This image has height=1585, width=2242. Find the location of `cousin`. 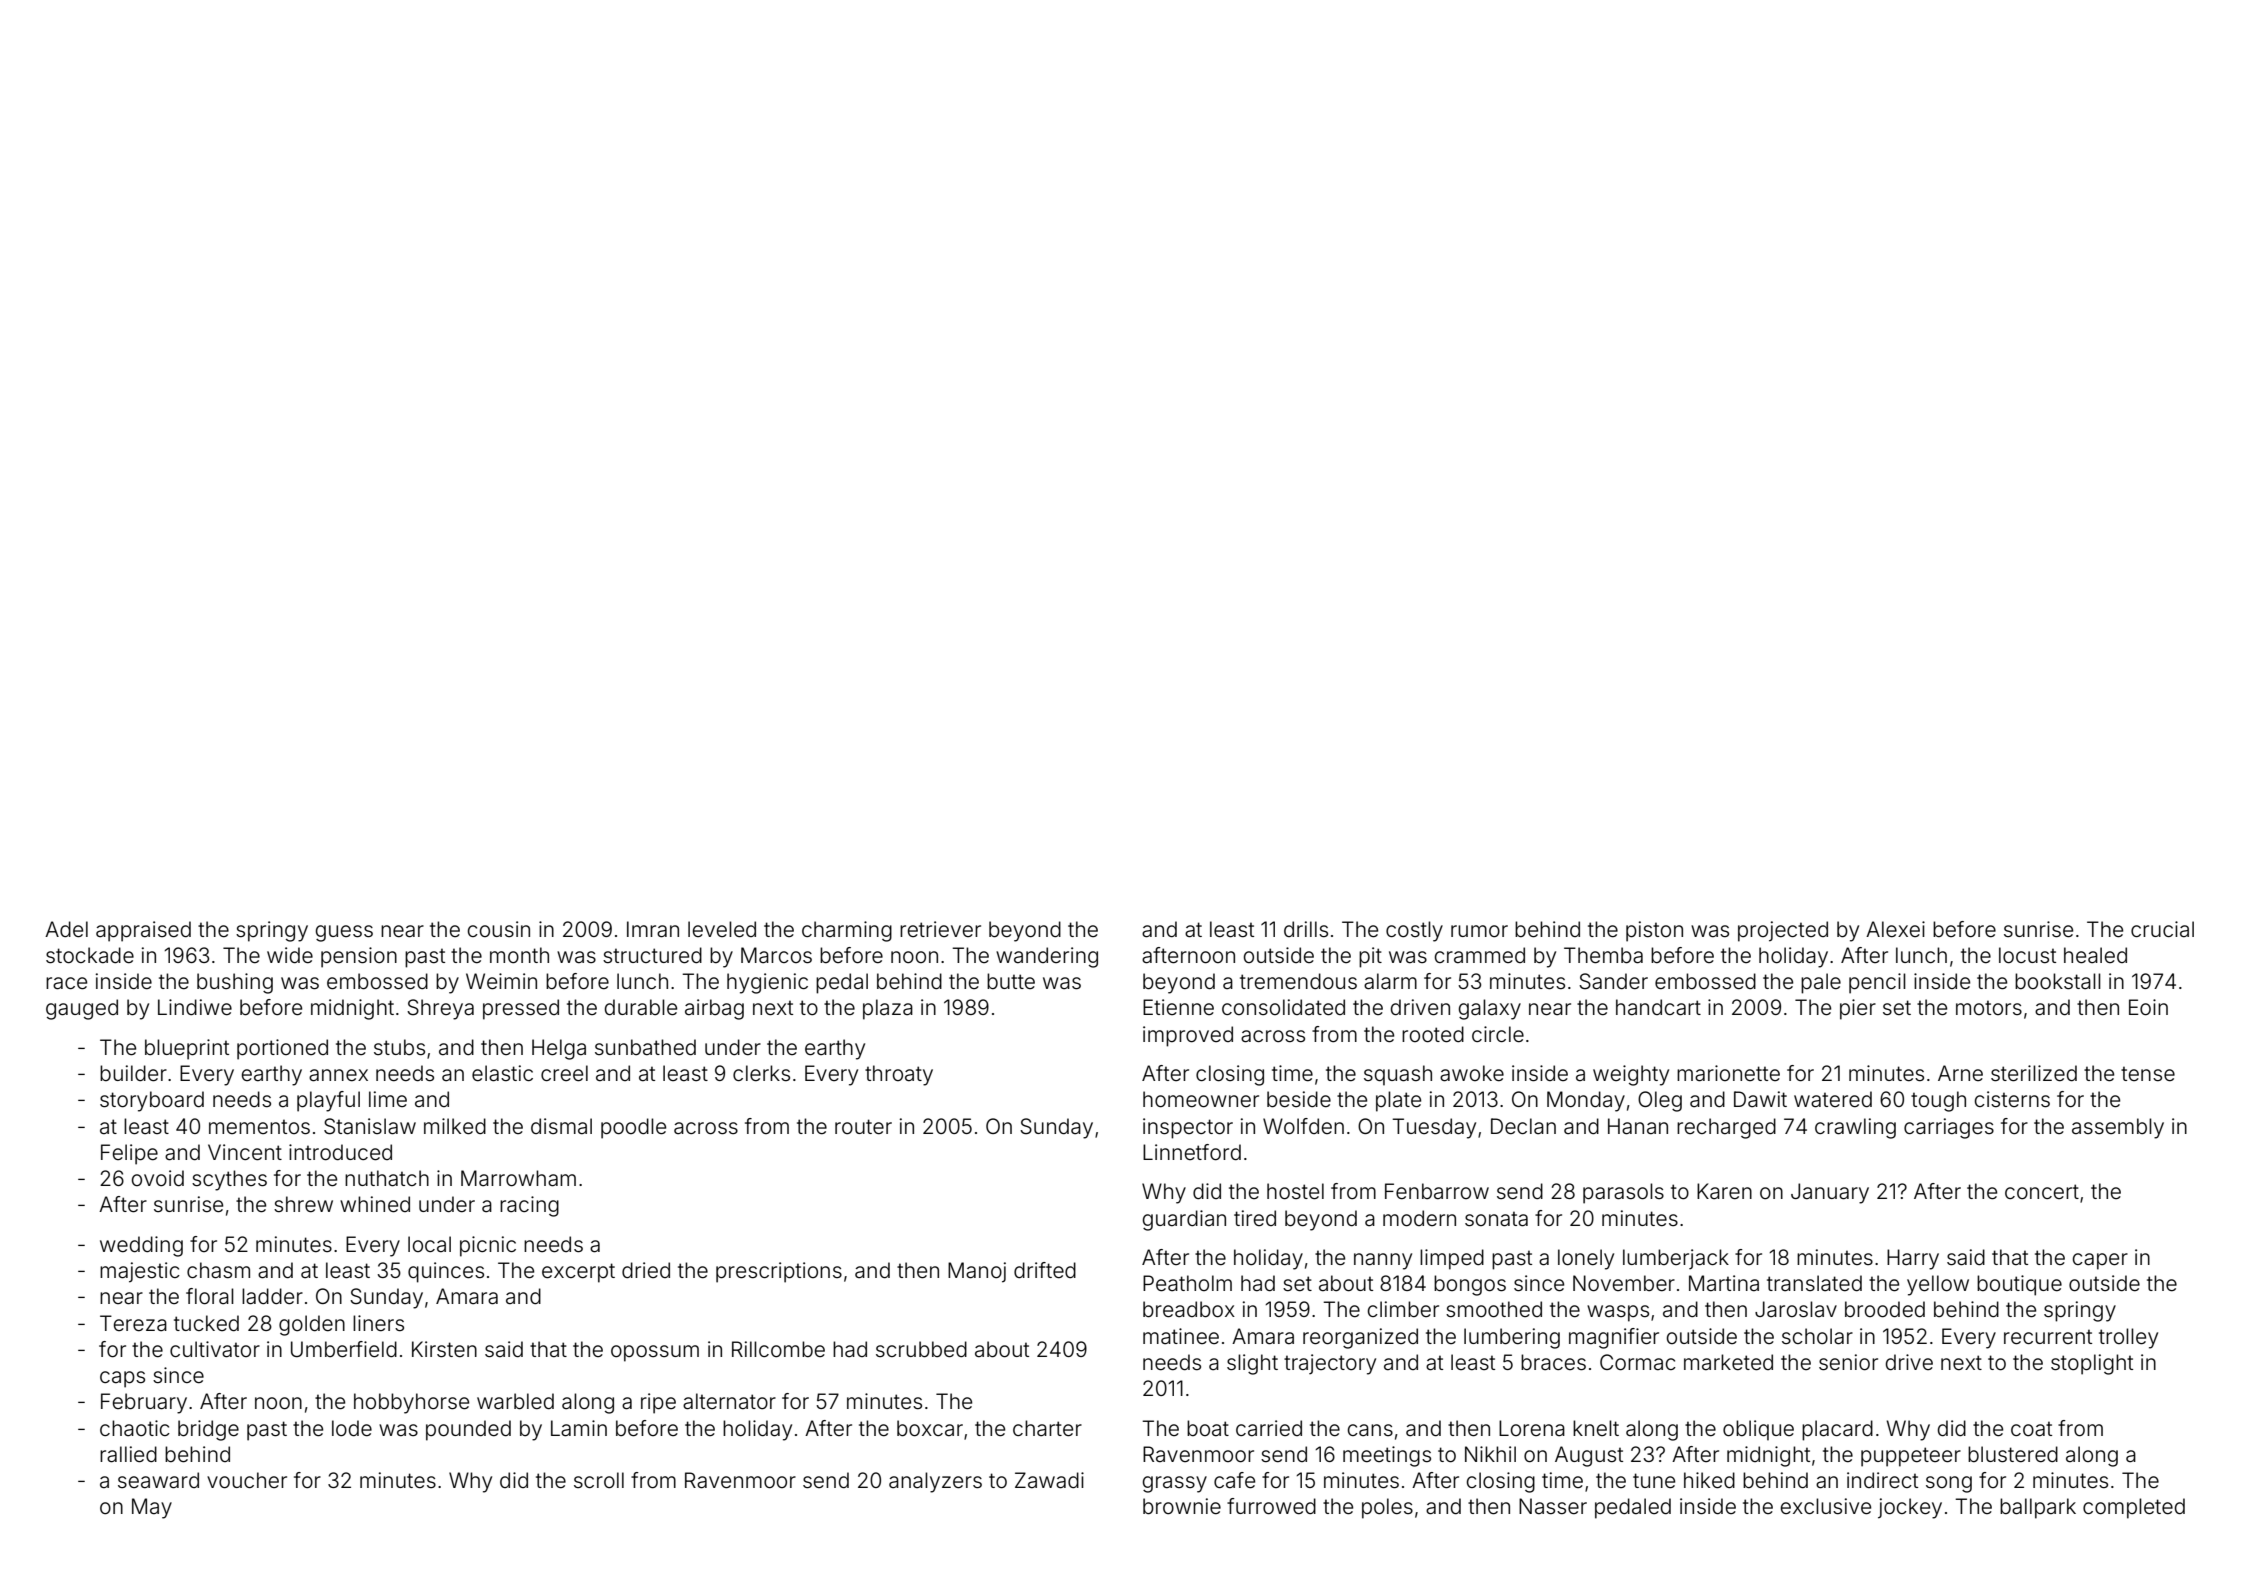

cousin is located at coordinates (499, 929).
